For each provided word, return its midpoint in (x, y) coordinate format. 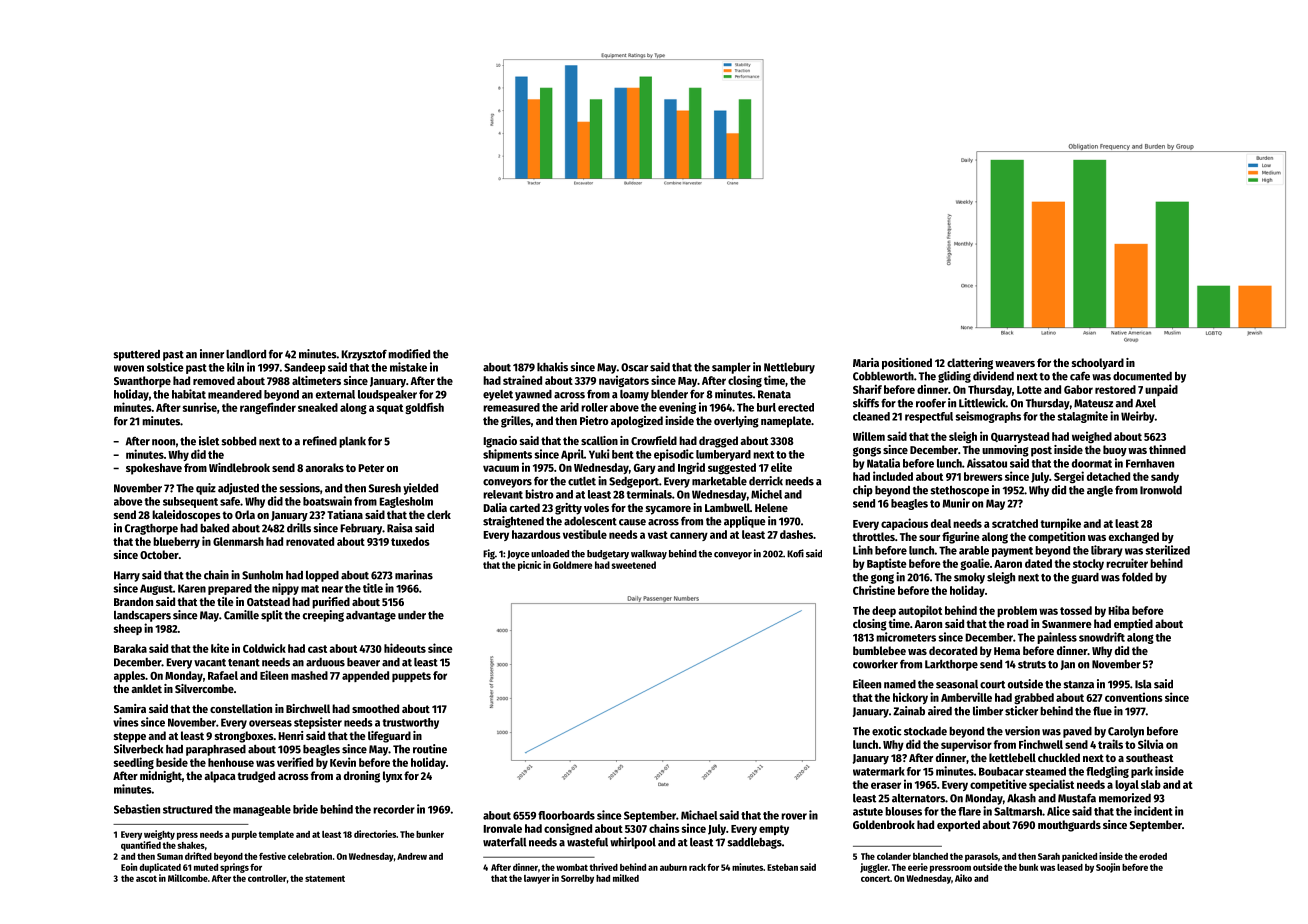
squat (390, 409)
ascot (146, 878)
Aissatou (987, 463)
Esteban (782, 867)
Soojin (1108, 868)
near (332, 589)
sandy (1165, 477)
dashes (796, 534)
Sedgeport (634, 482)
